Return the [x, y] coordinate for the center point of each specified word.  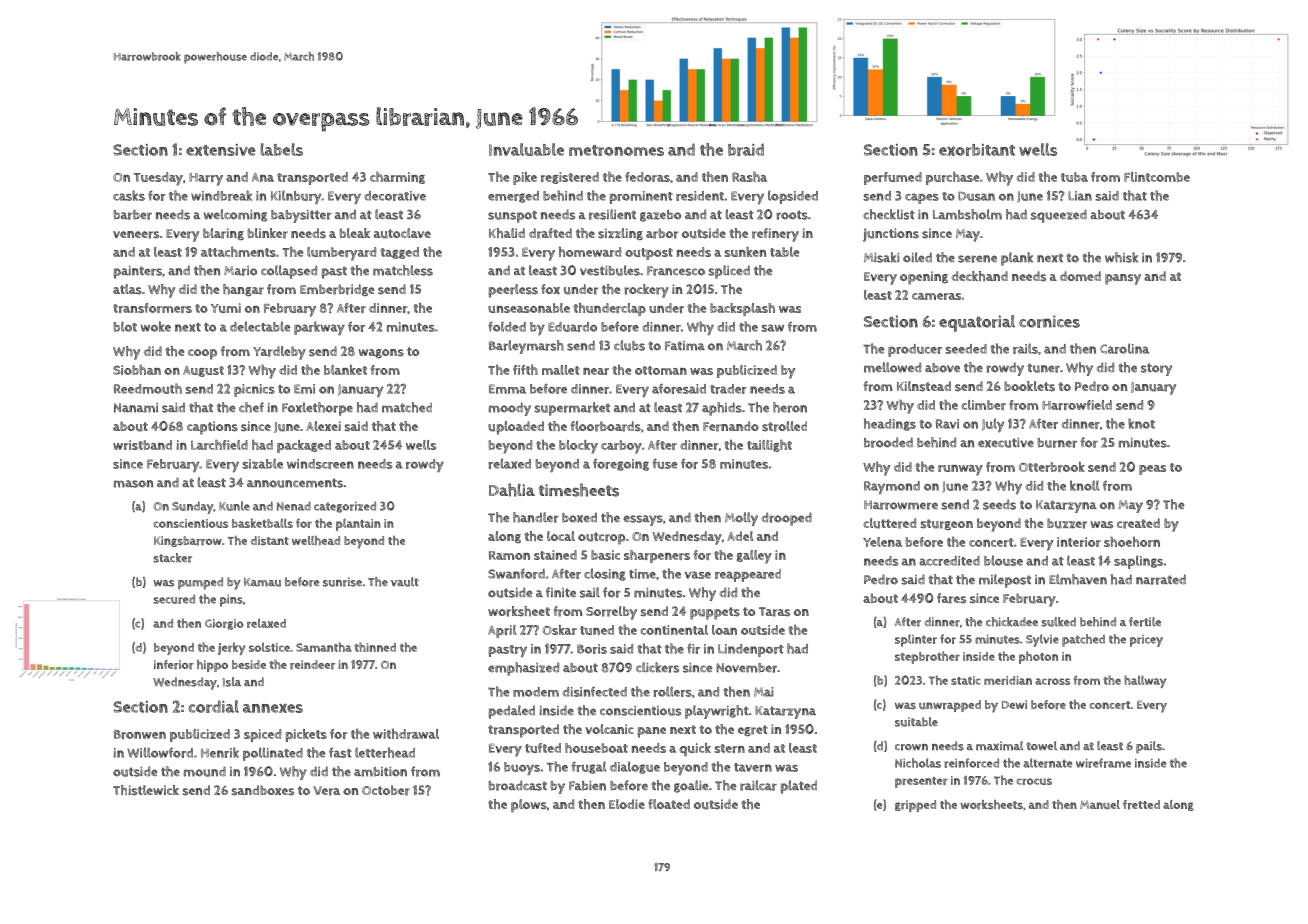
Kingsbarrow [188, 541]
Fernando [731, 426]
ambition [380, 772]
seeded [966, 349]
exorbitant [977, 150]
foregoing [621, 465]
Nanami [136, 408]
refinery [775, 235]
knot [1141, 423]
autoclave [402, 233]
